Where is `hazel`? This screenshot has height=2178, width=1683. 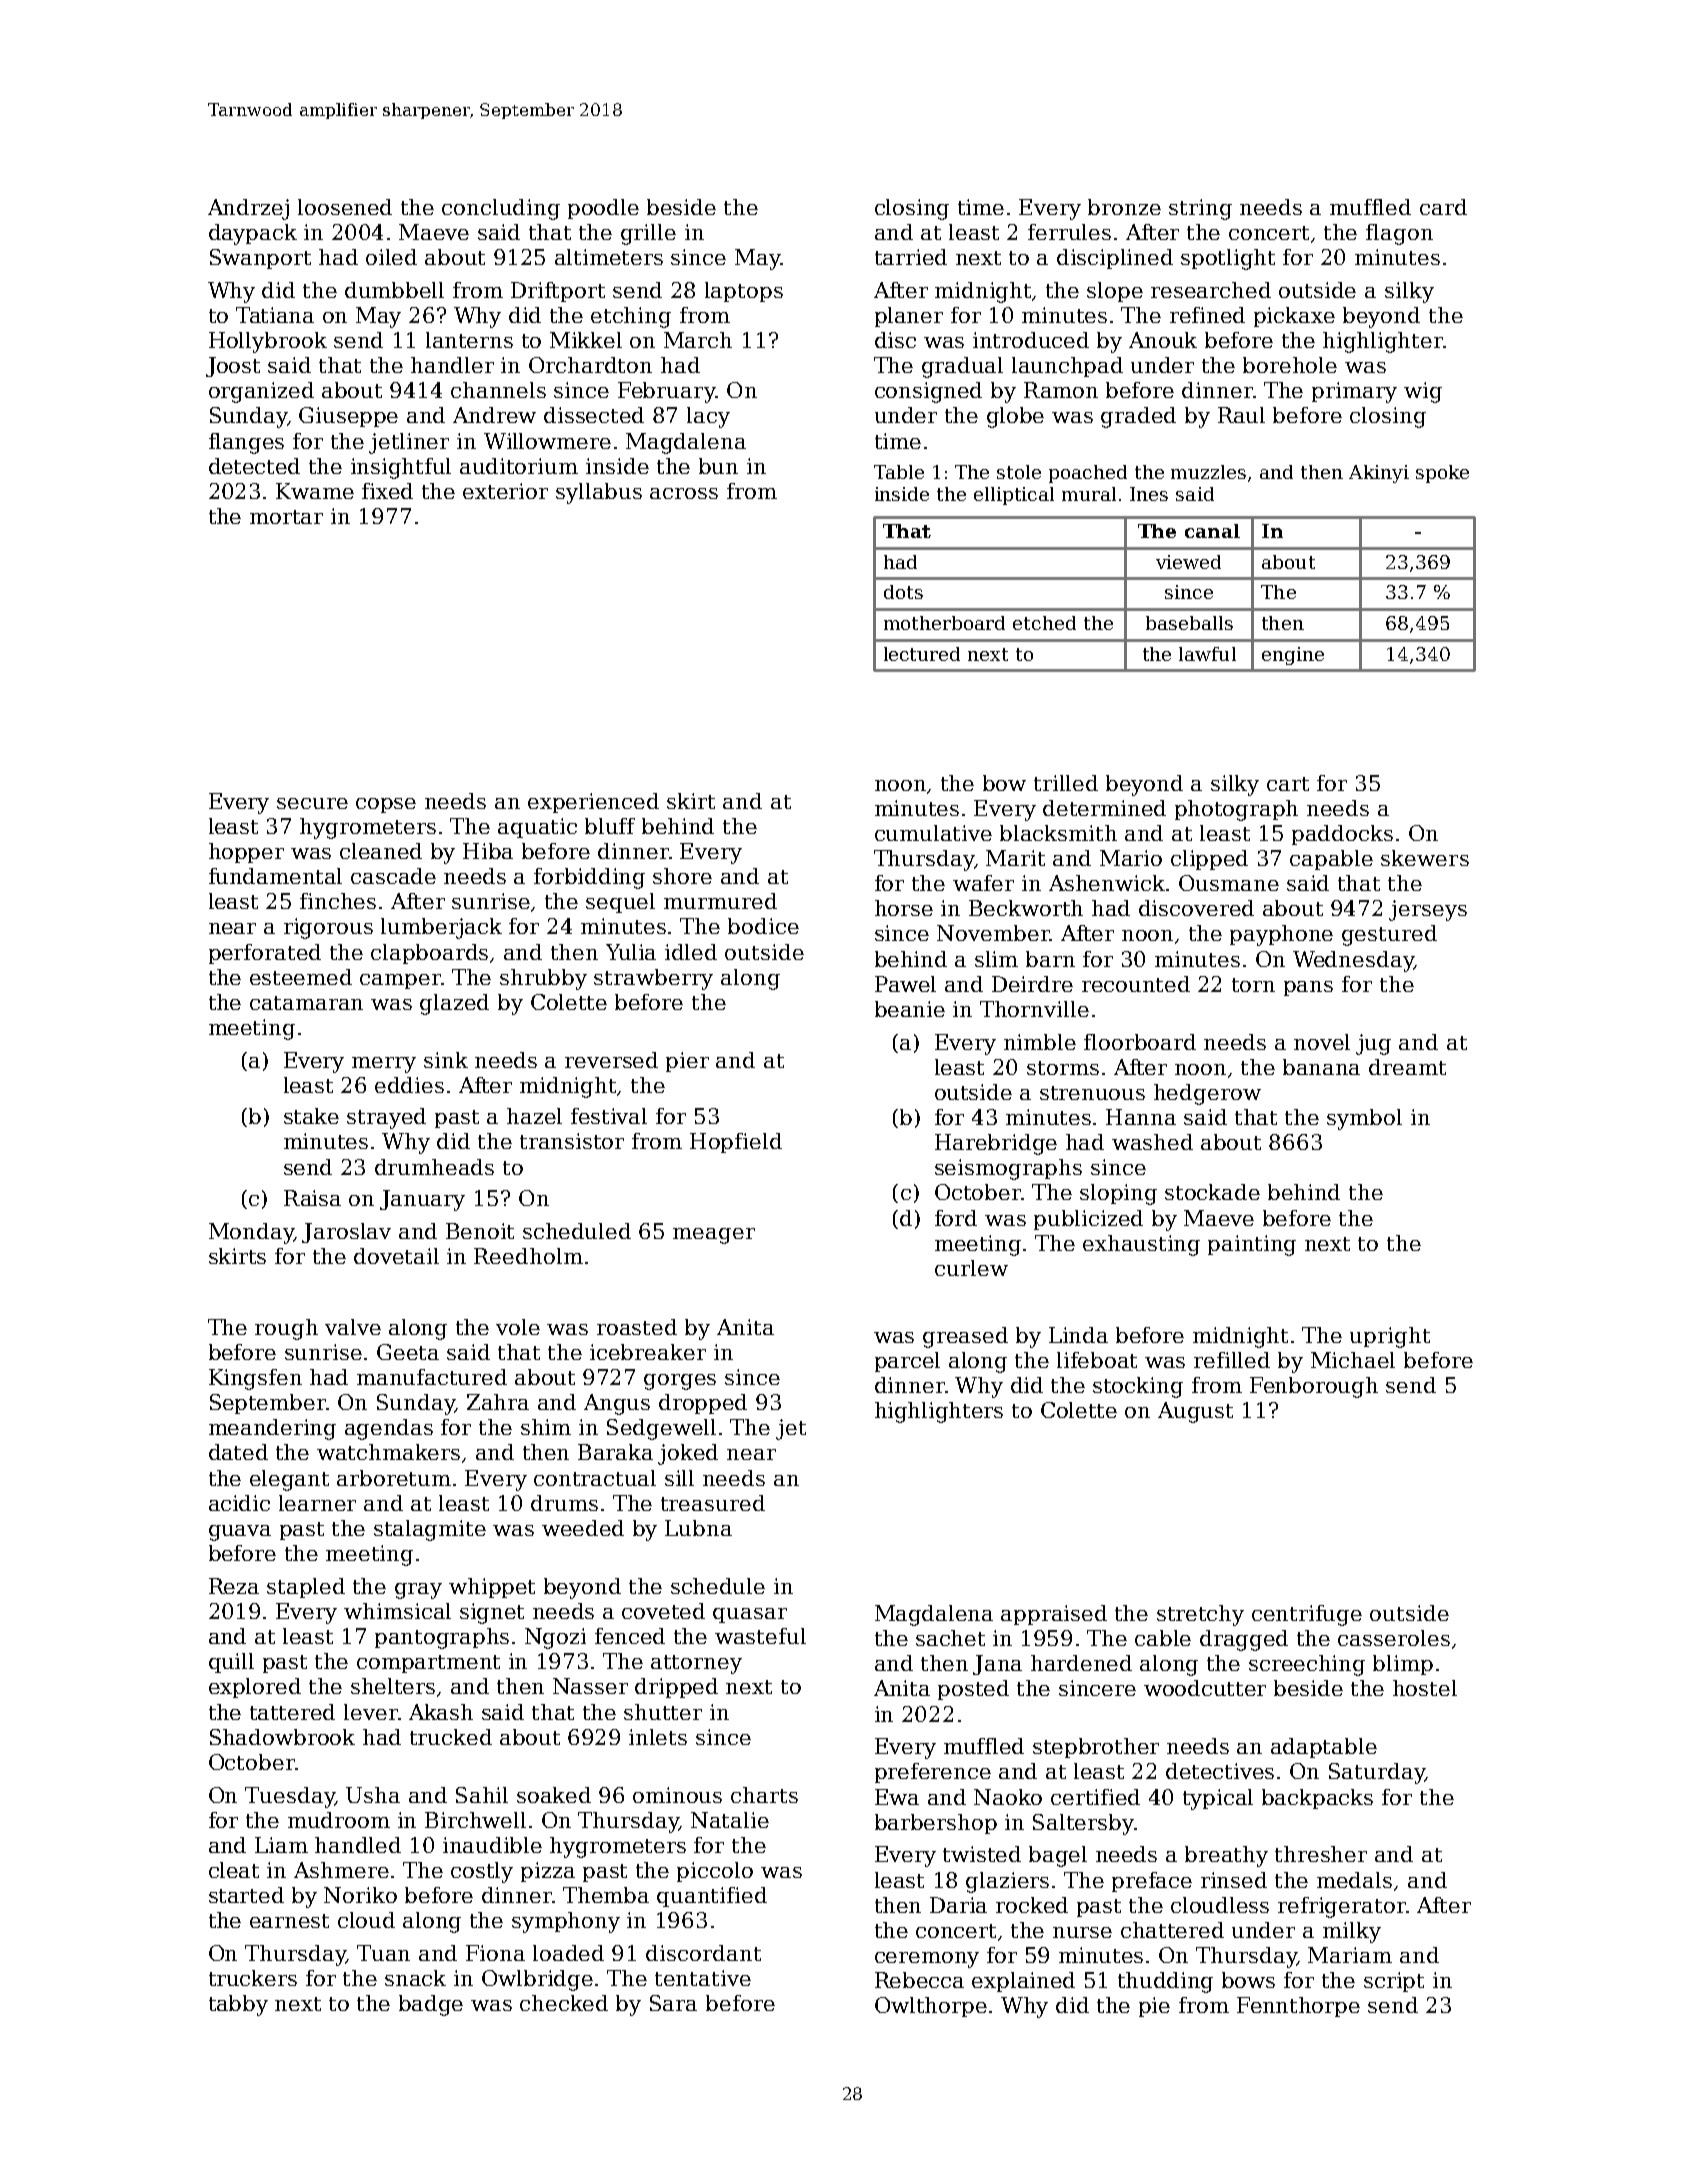
hazel is located at coordinates (534, 1116).
